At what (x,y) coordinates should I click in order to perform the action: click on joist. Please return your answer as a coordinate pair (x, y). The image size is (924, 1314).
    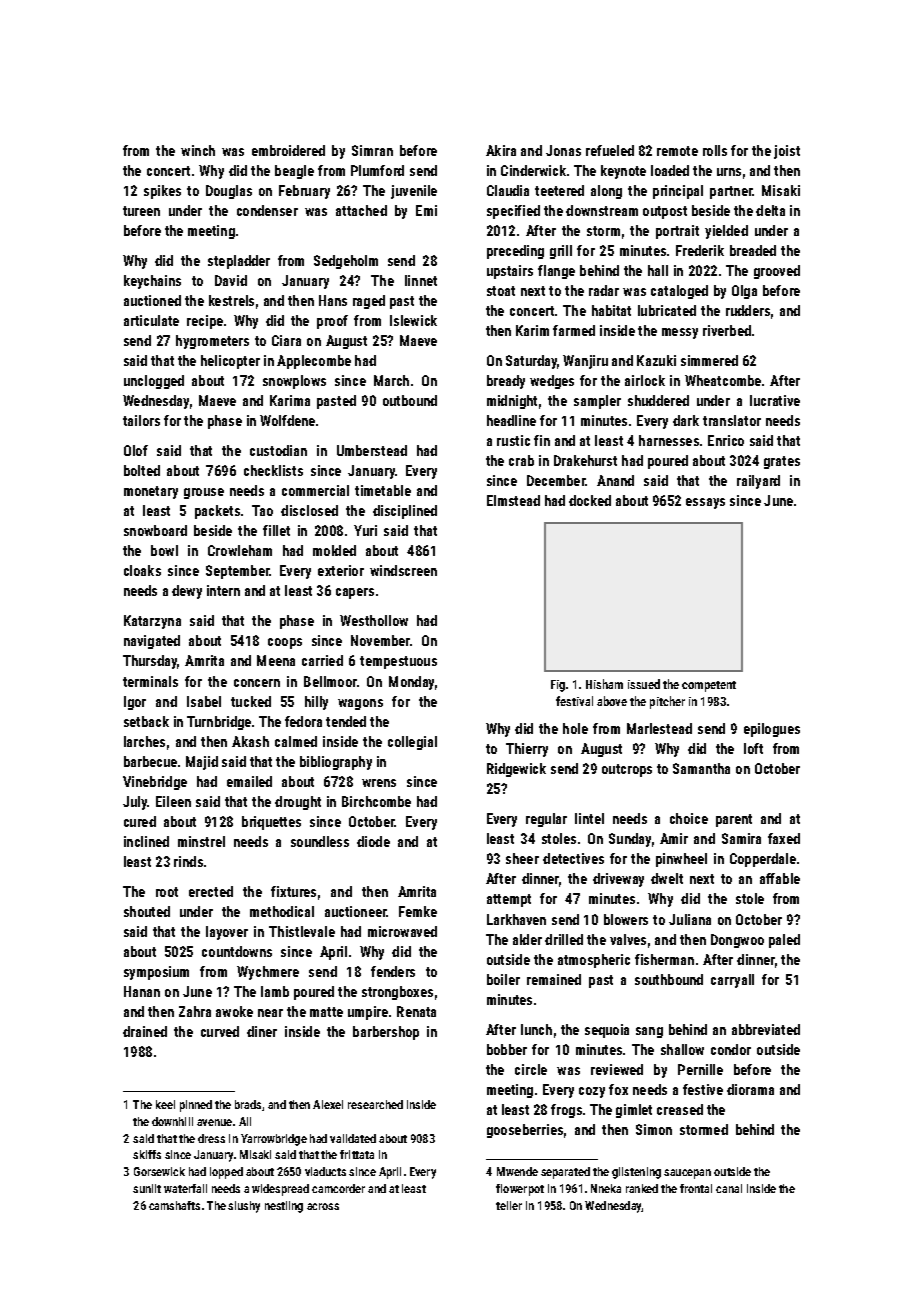
    Looking at the image, I should click on (787, 152).
